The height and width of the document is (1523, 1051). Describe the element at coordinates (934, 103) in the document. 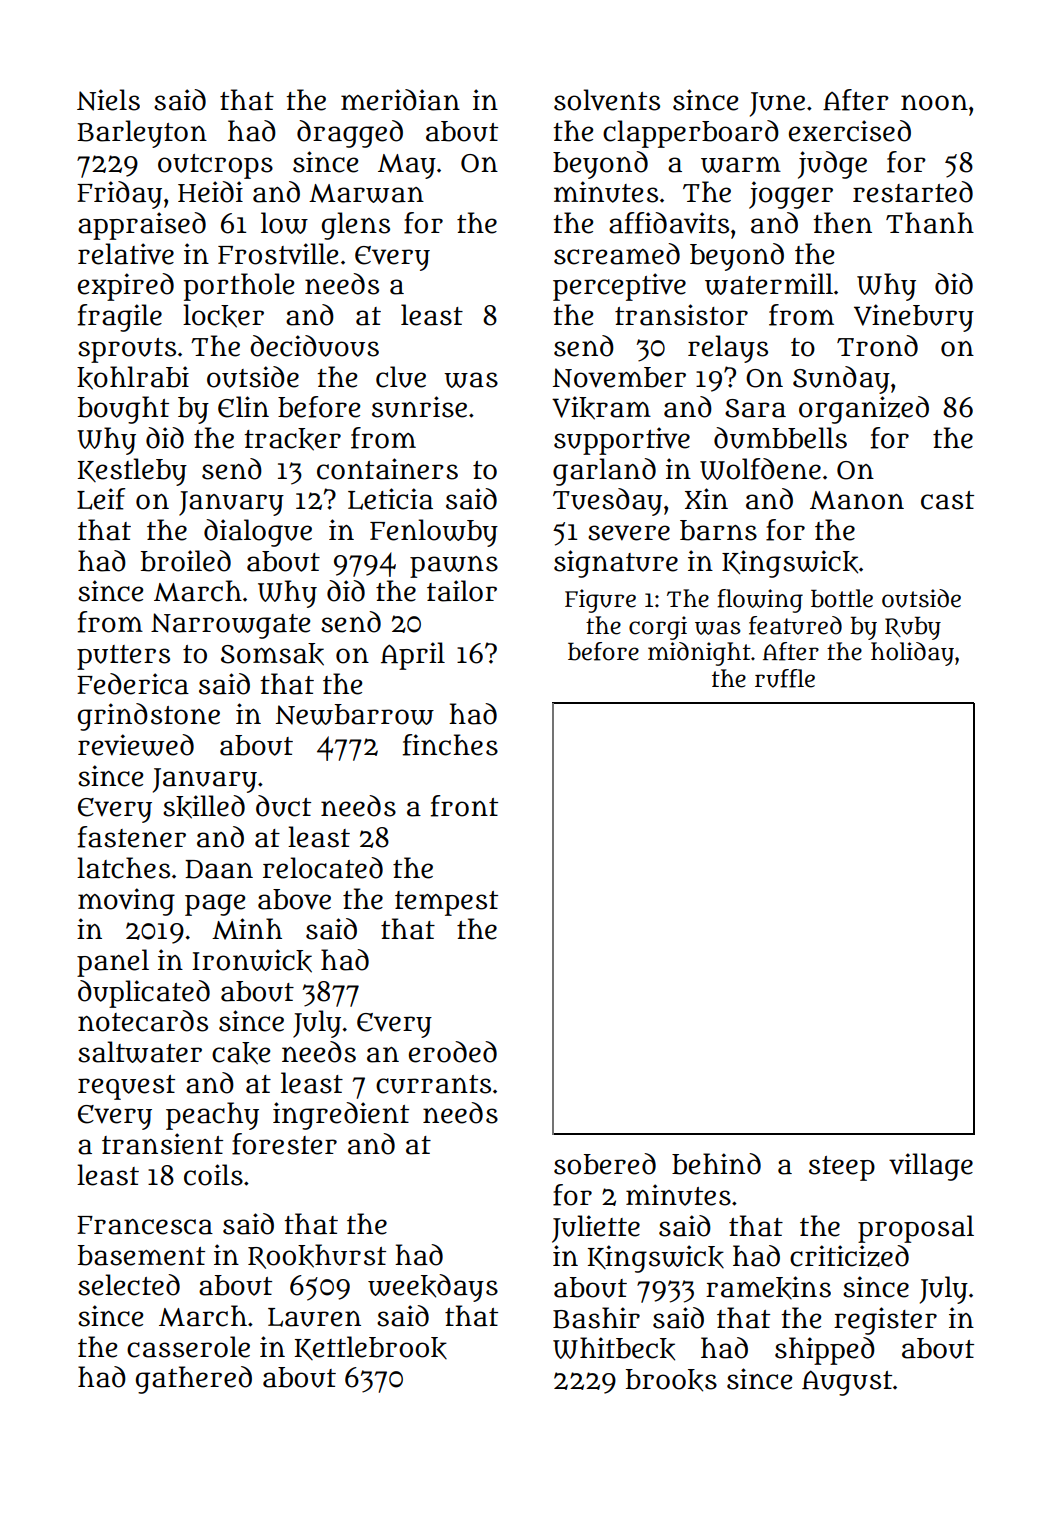

I see `noon` at that location.
